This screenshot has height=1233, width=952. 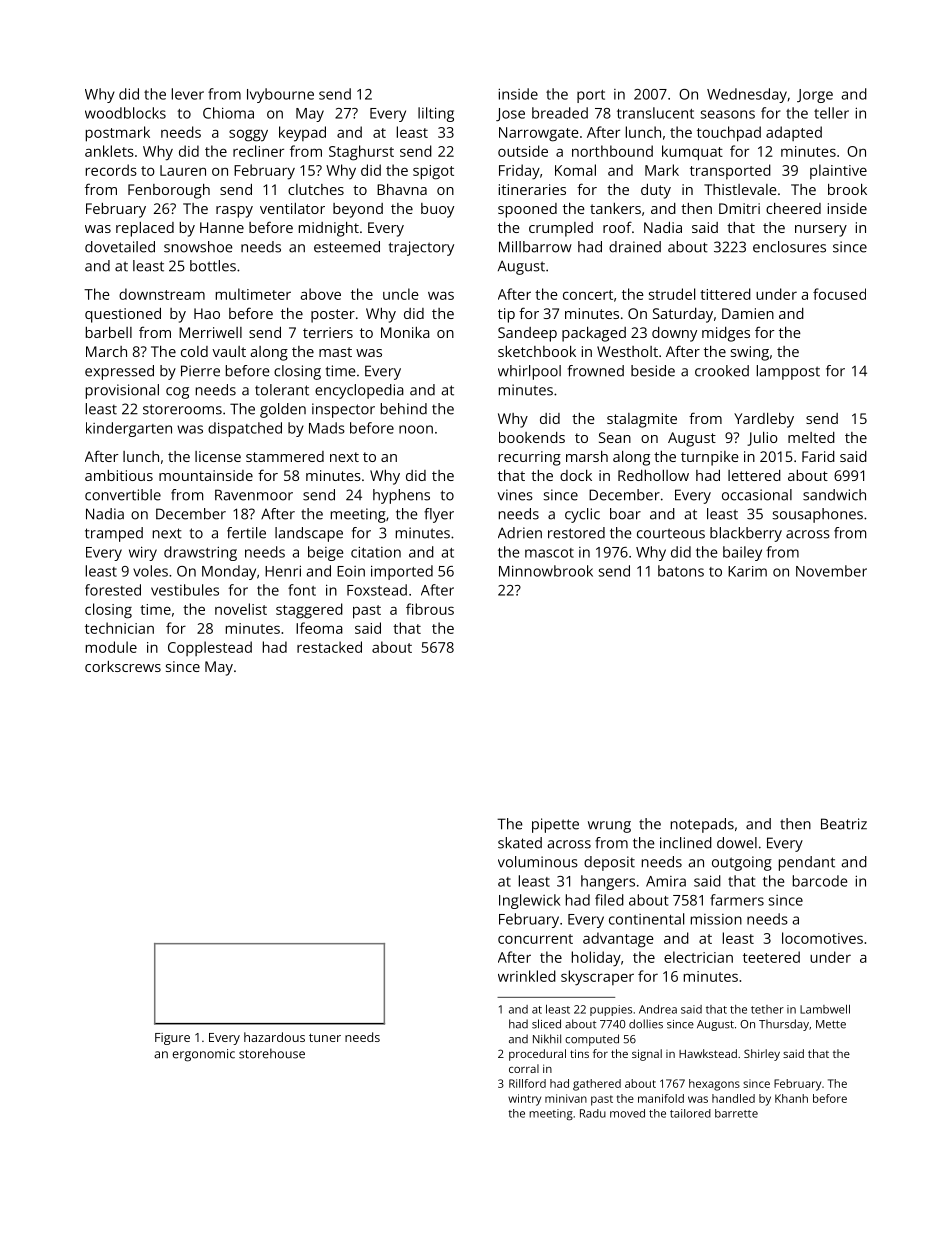 What do you see at coordinates (274, 1037) in the screenshot?
I see `hazardous` at bounding box center [274, 1037].
